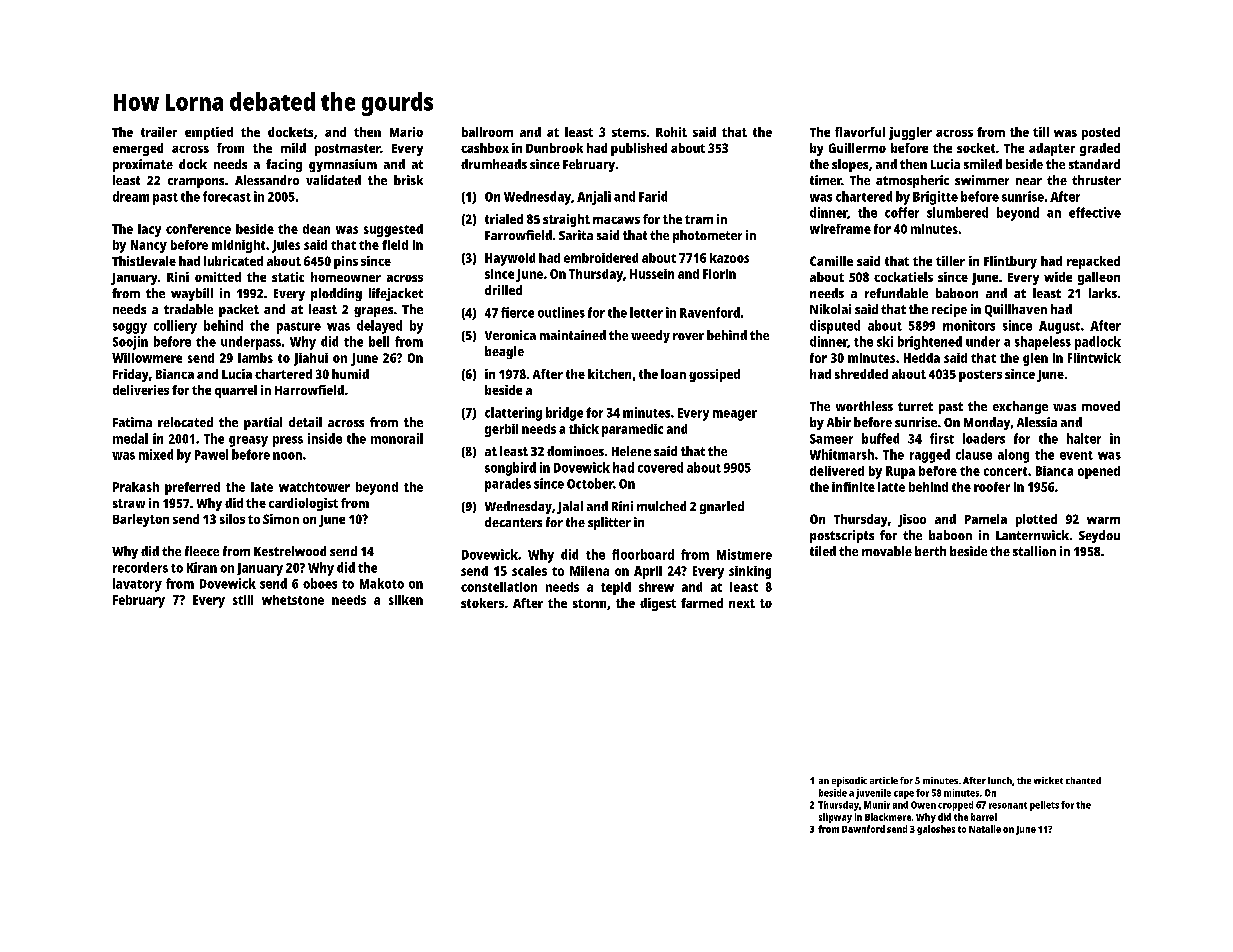  Describe the element at coordinates (132, 422) in the screenshot. I see `Fatima` at that location.
